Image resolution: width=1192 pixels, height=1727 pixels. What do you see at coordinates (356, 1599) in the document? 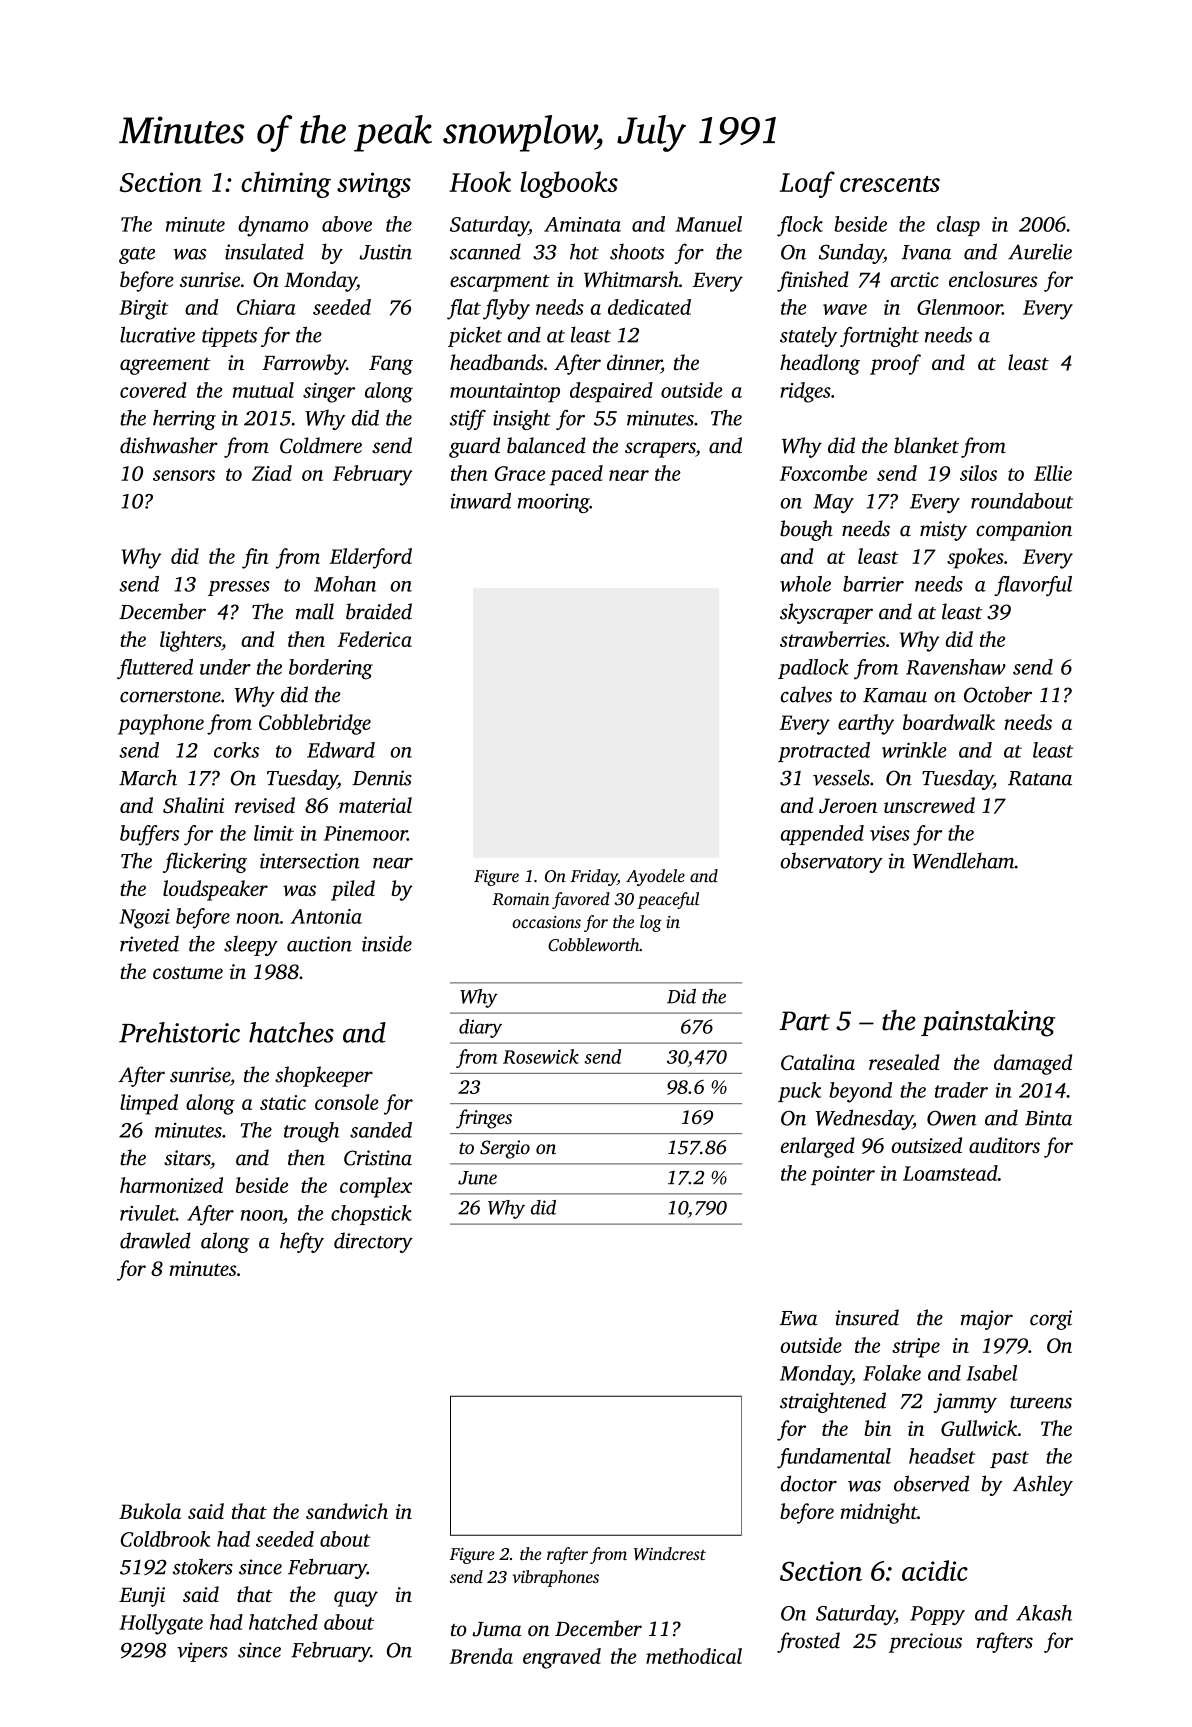
I see `quay` at bounding box center [356, 1599].
